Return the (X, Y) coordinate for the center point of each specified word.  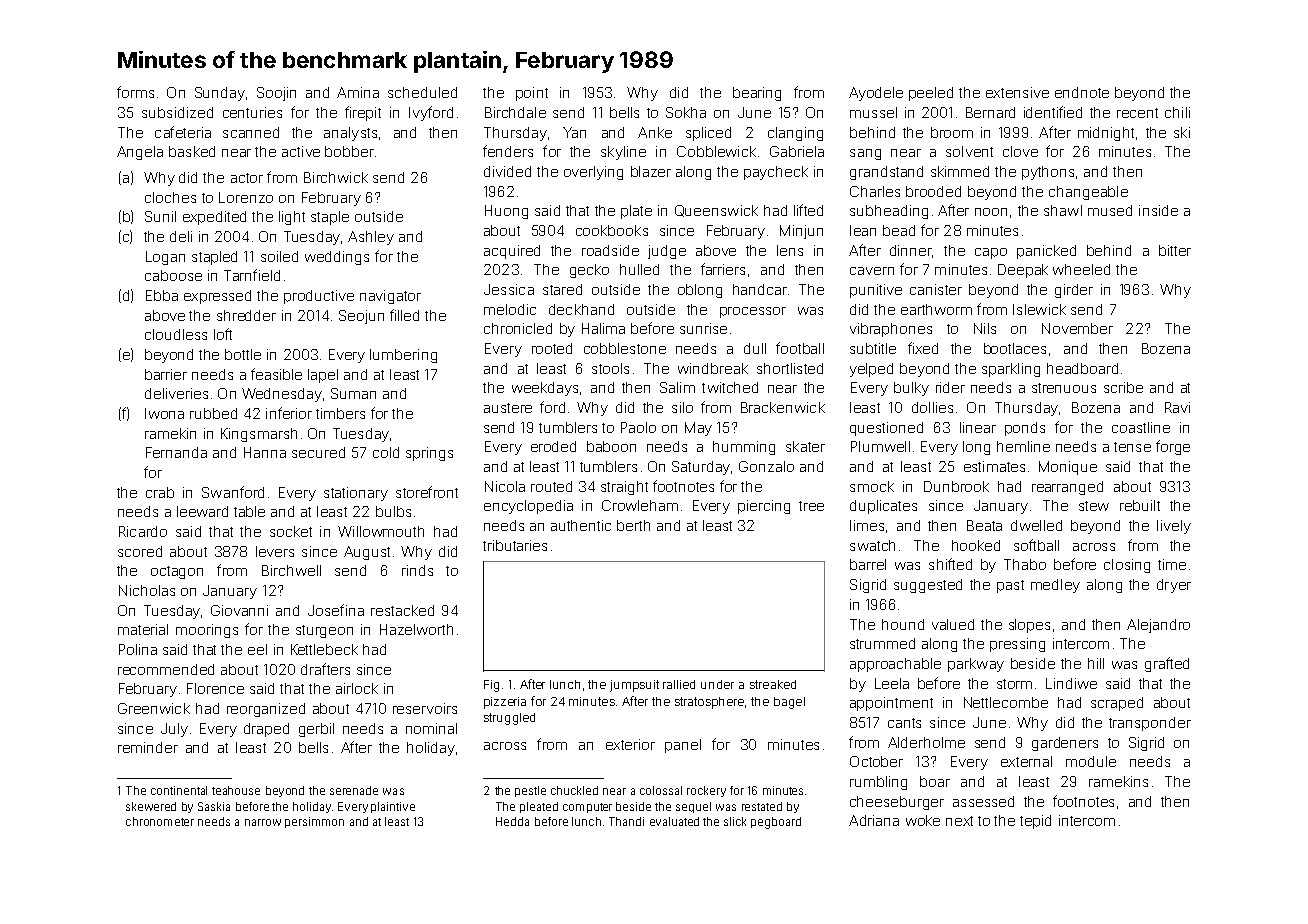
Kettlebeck (324, 649)
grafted (1167, 664)
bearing (757, 94)
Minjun (801, 232)
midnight (1106, 134)
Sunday (220, 94)
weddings (337, 258)
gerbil (316, 730)
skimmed (960, 171)
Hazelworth (416, 629)
